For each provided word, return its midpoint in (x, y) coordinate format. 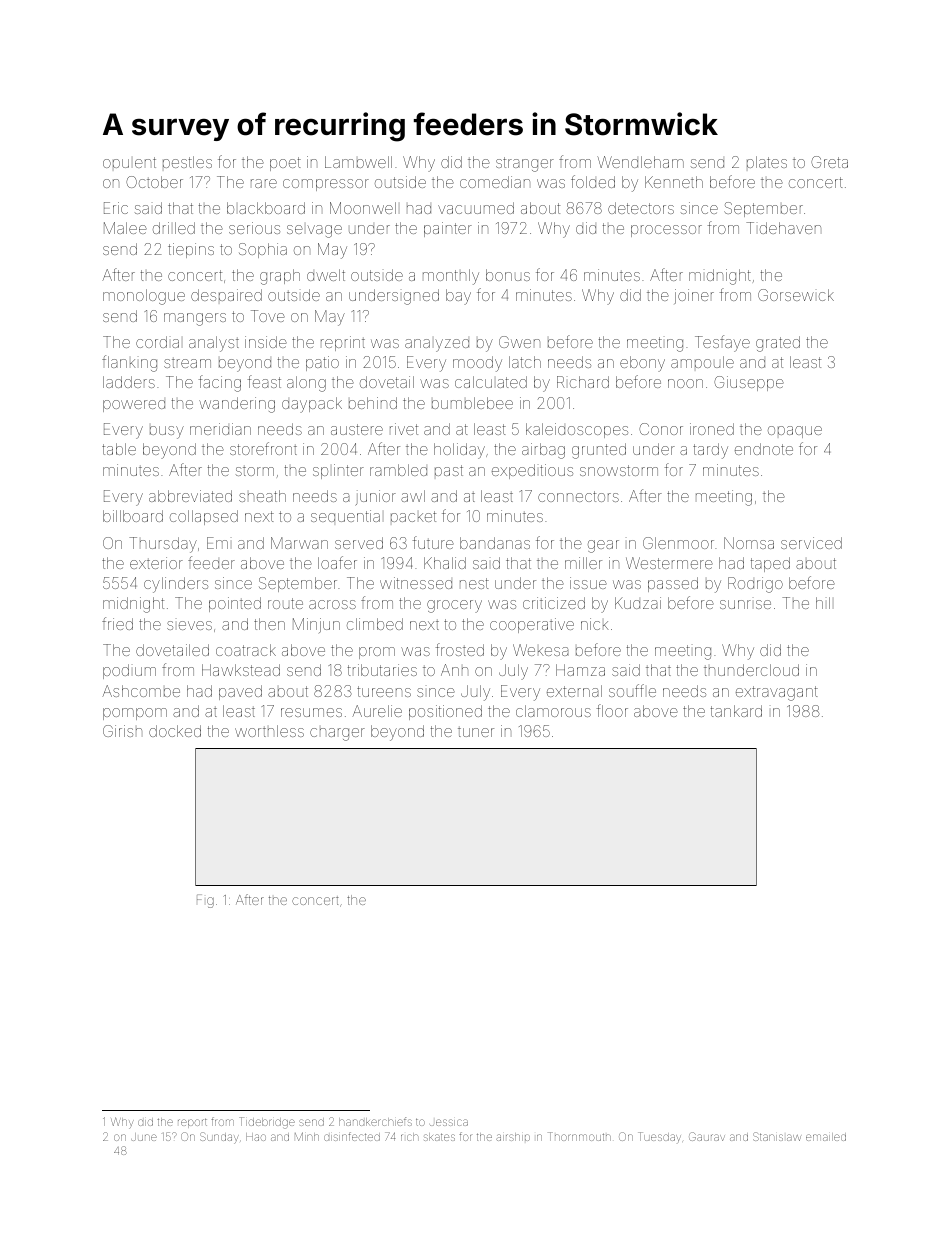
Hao (256, 1137)
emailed (826, 1137)
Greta (829, 162)
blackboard (266, 208)
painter (448, 229)
